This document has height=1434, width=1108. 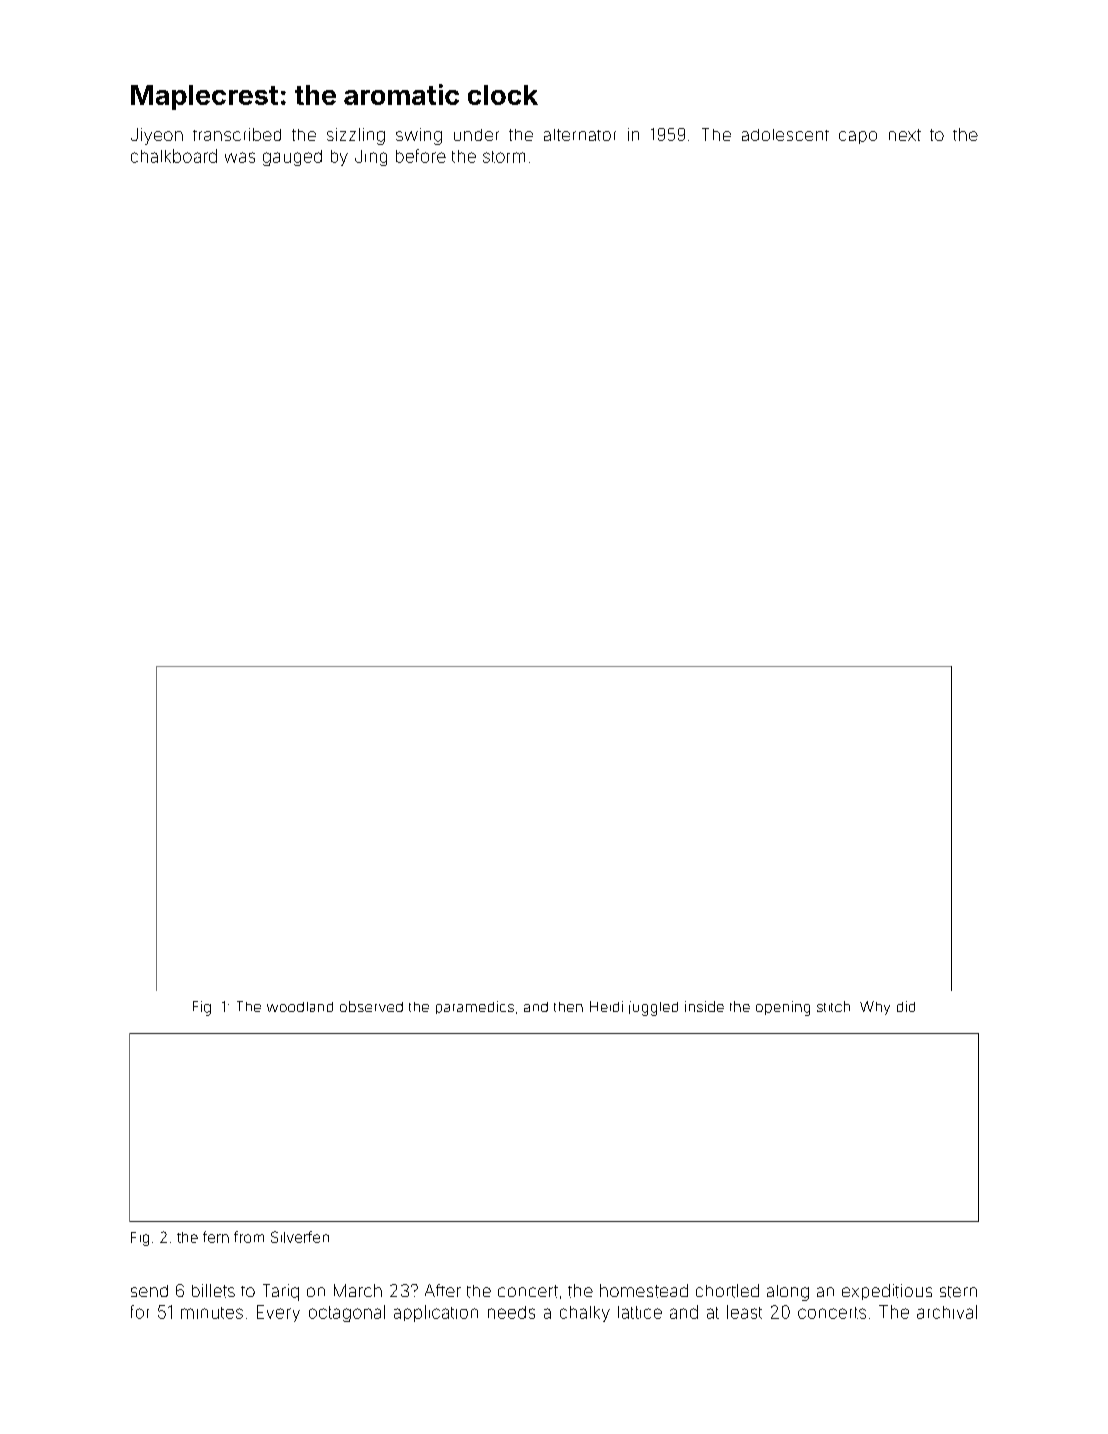 I want to click on March, so click(x=358, y=1290).
